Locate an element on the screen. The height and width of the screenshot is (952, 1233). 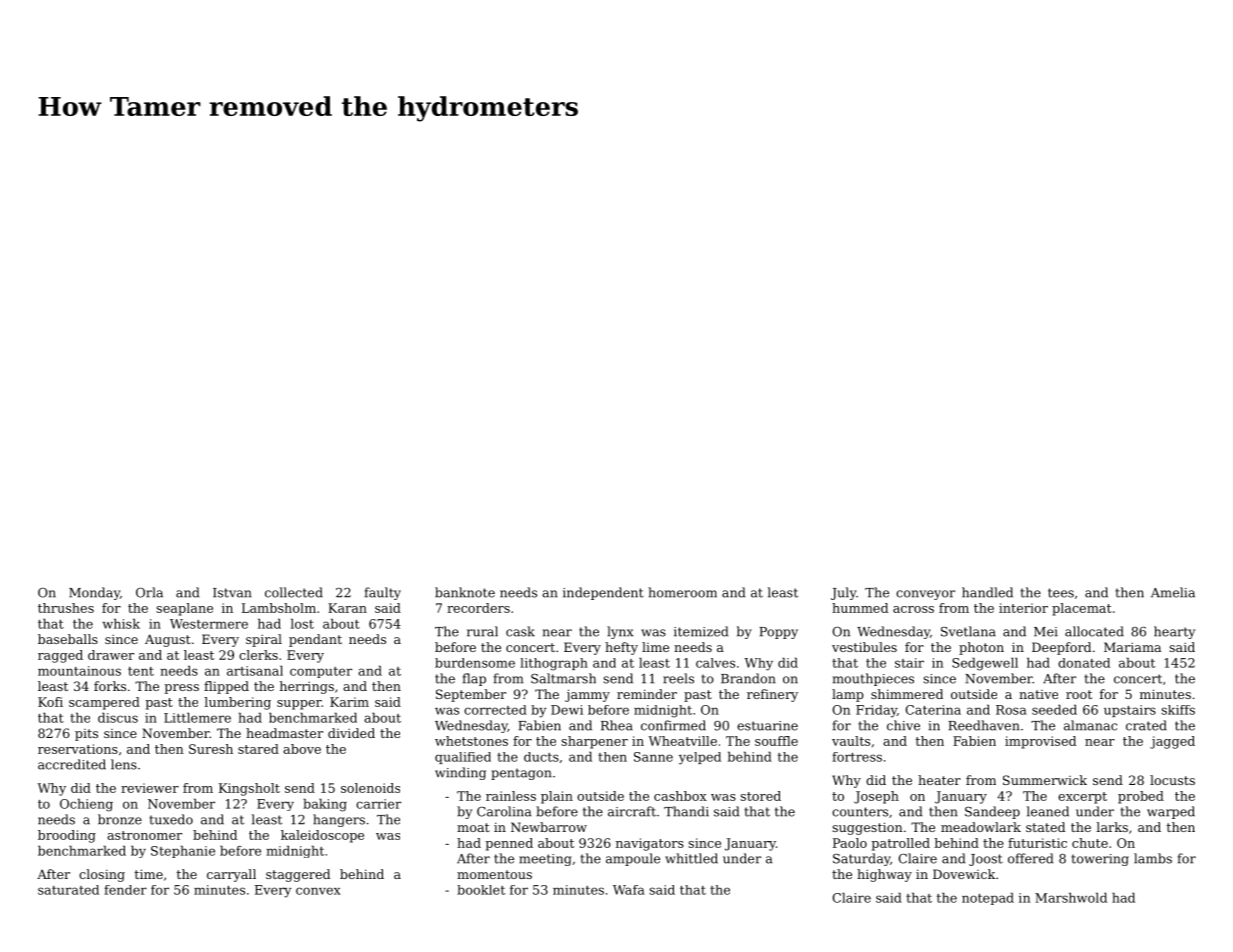
patrolled is located at coordinates (900, 844).
